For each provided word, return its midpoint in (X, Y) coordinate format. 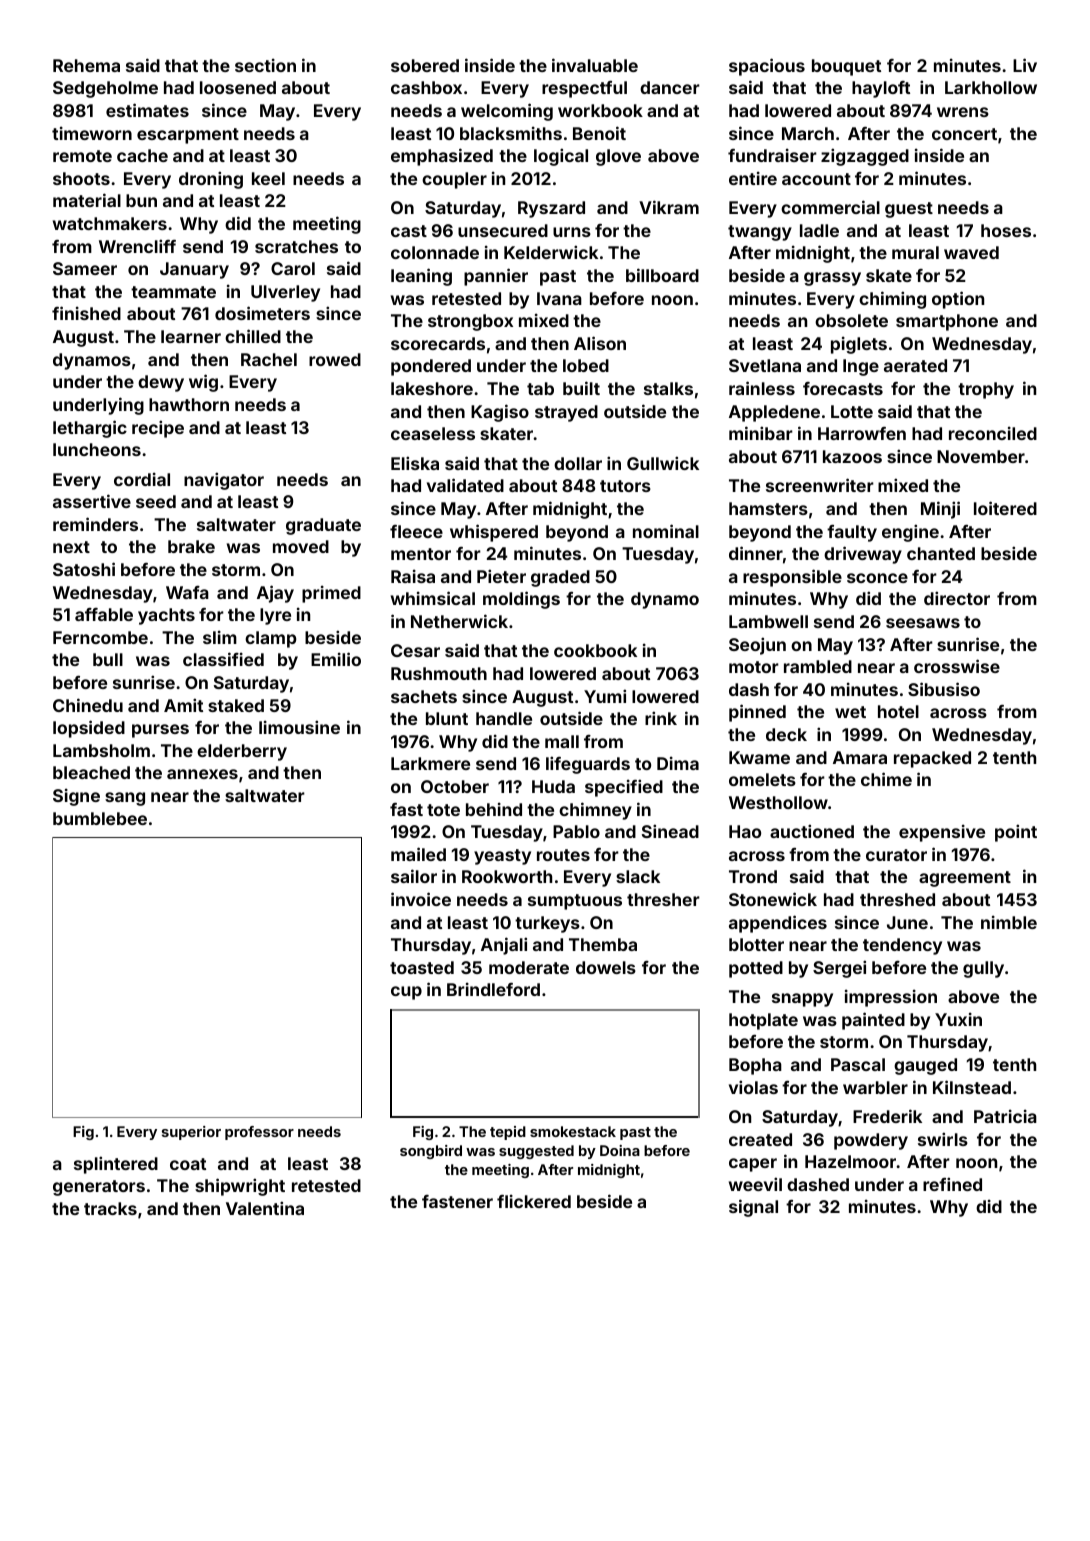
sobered (425, 65)
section (265, 65)
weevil (755, 1184)
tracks (110, 1208)
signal (753, 1208)
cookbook (595, 650)
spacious (767, 67)
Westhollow (778, 802)
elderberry (242, 752)
